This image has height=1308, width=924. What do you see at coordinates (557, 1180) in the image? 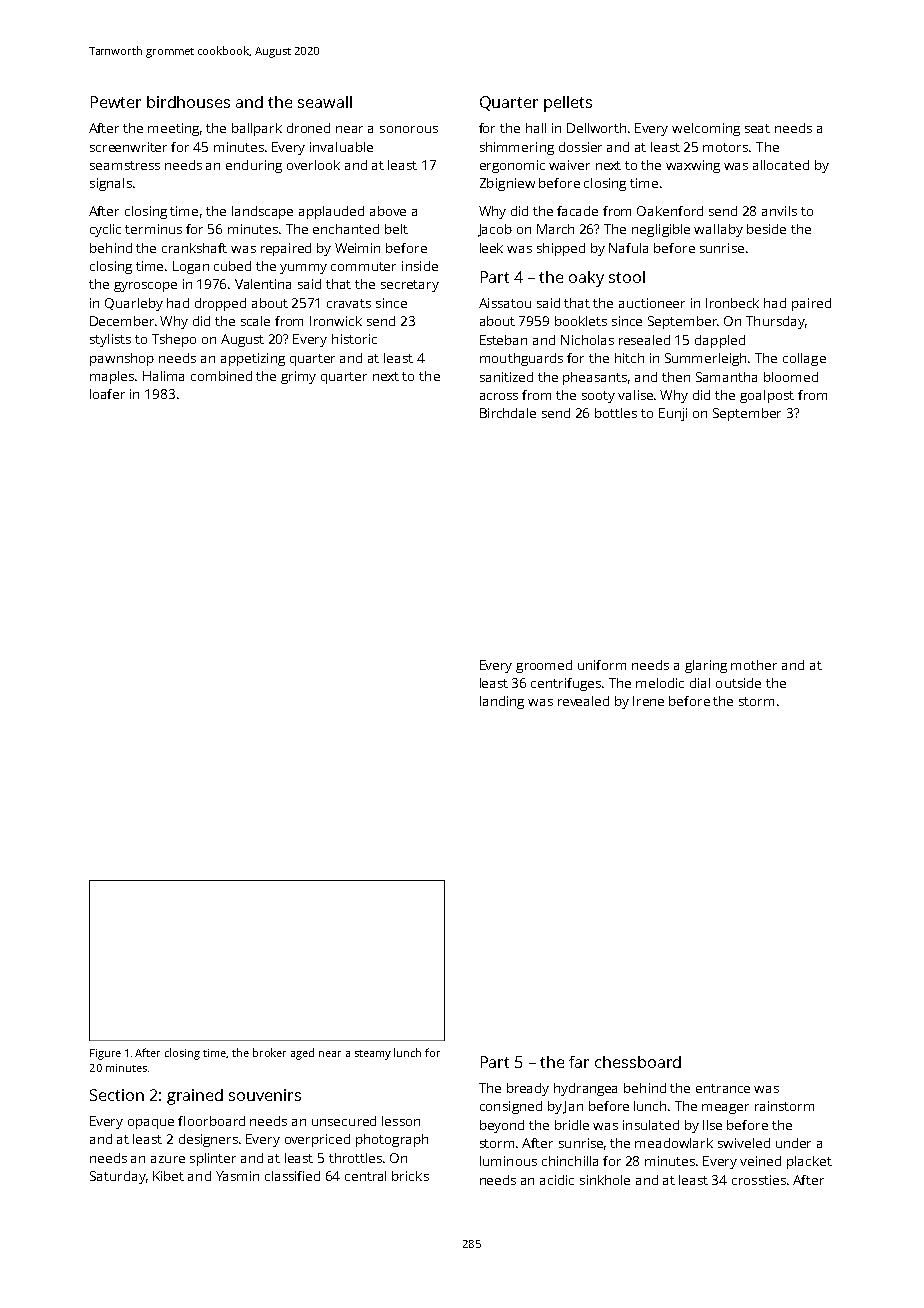
I see `acidic` at bounding box center [557, 1180].
